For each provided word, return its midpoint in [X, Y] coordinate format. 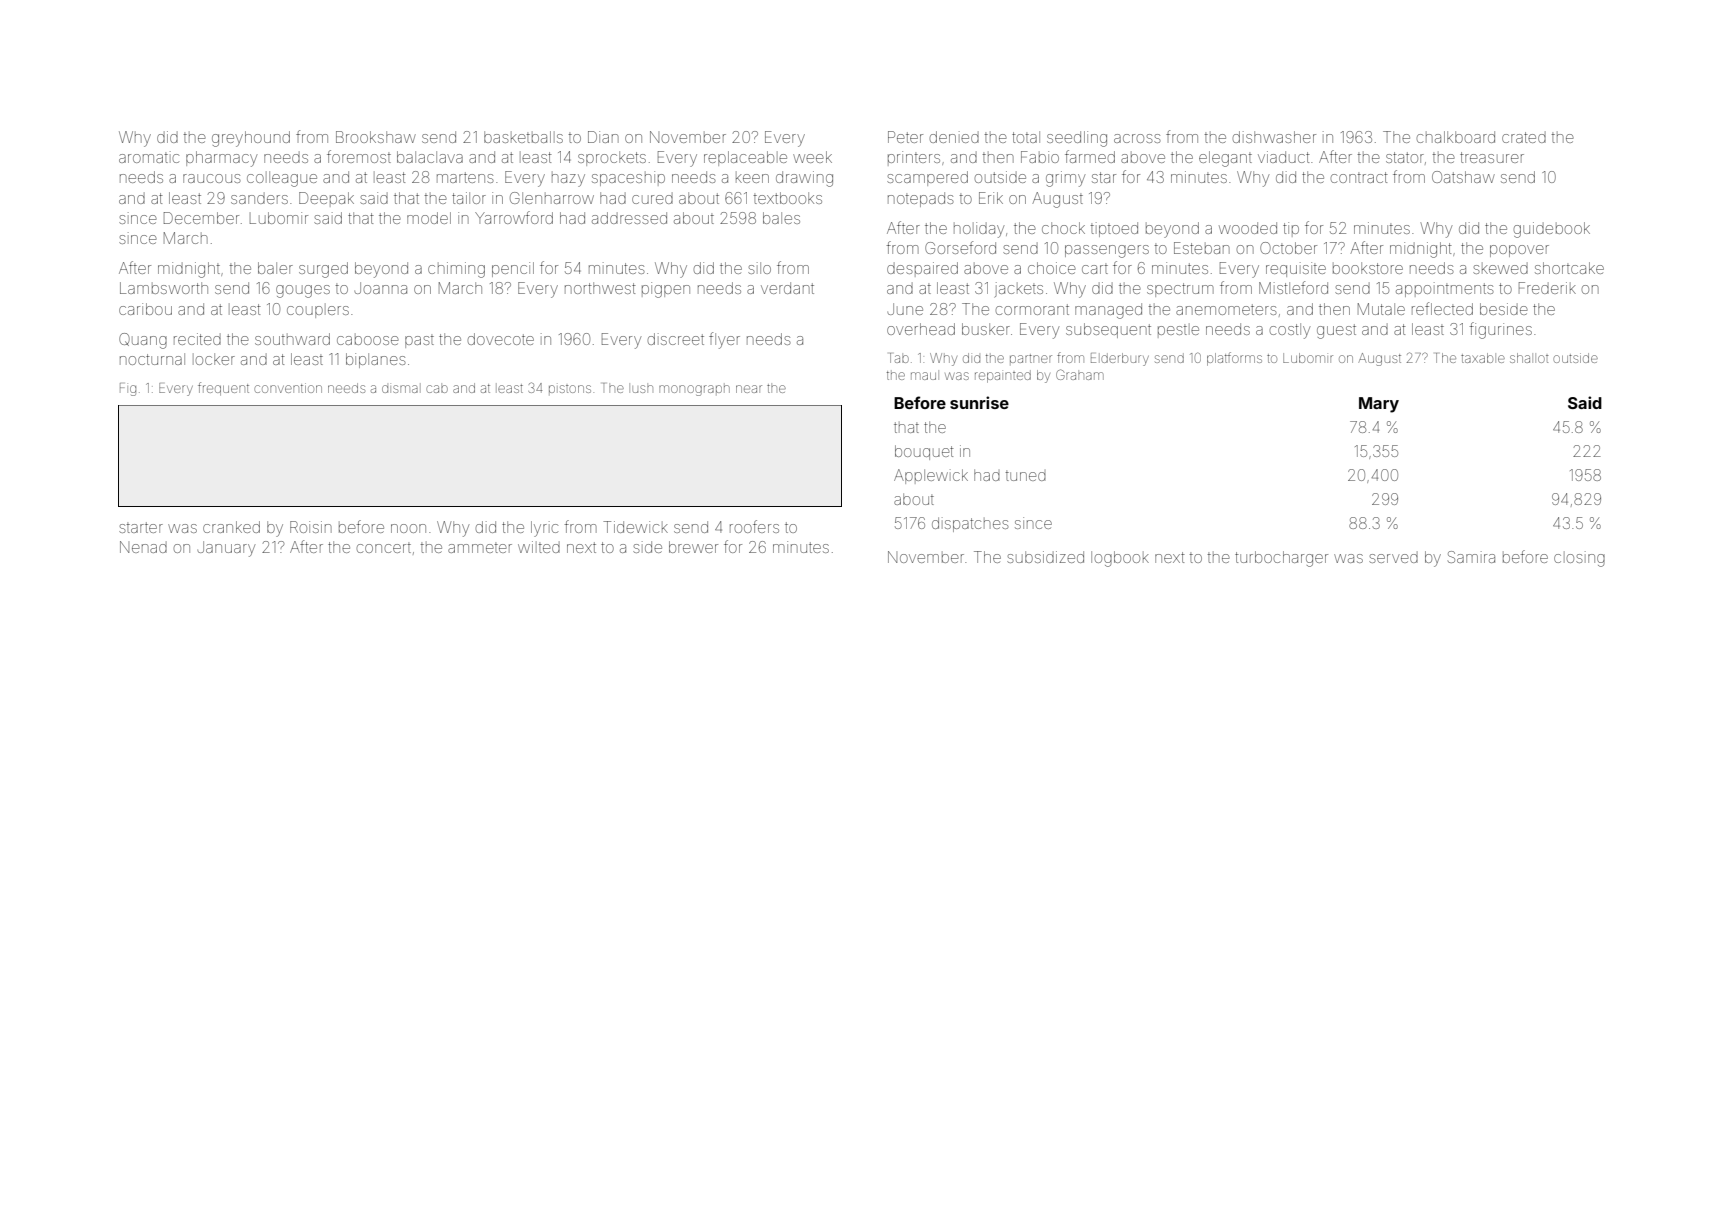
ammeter [480, 548]
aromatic [149, 157]
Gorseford [960, 247]
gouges [303, 291]
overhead [921, 329]
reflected [1442, 308]
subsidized [1045, 557]
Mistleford [1293, 287]
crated [1524, 137]
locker [215, 359]
